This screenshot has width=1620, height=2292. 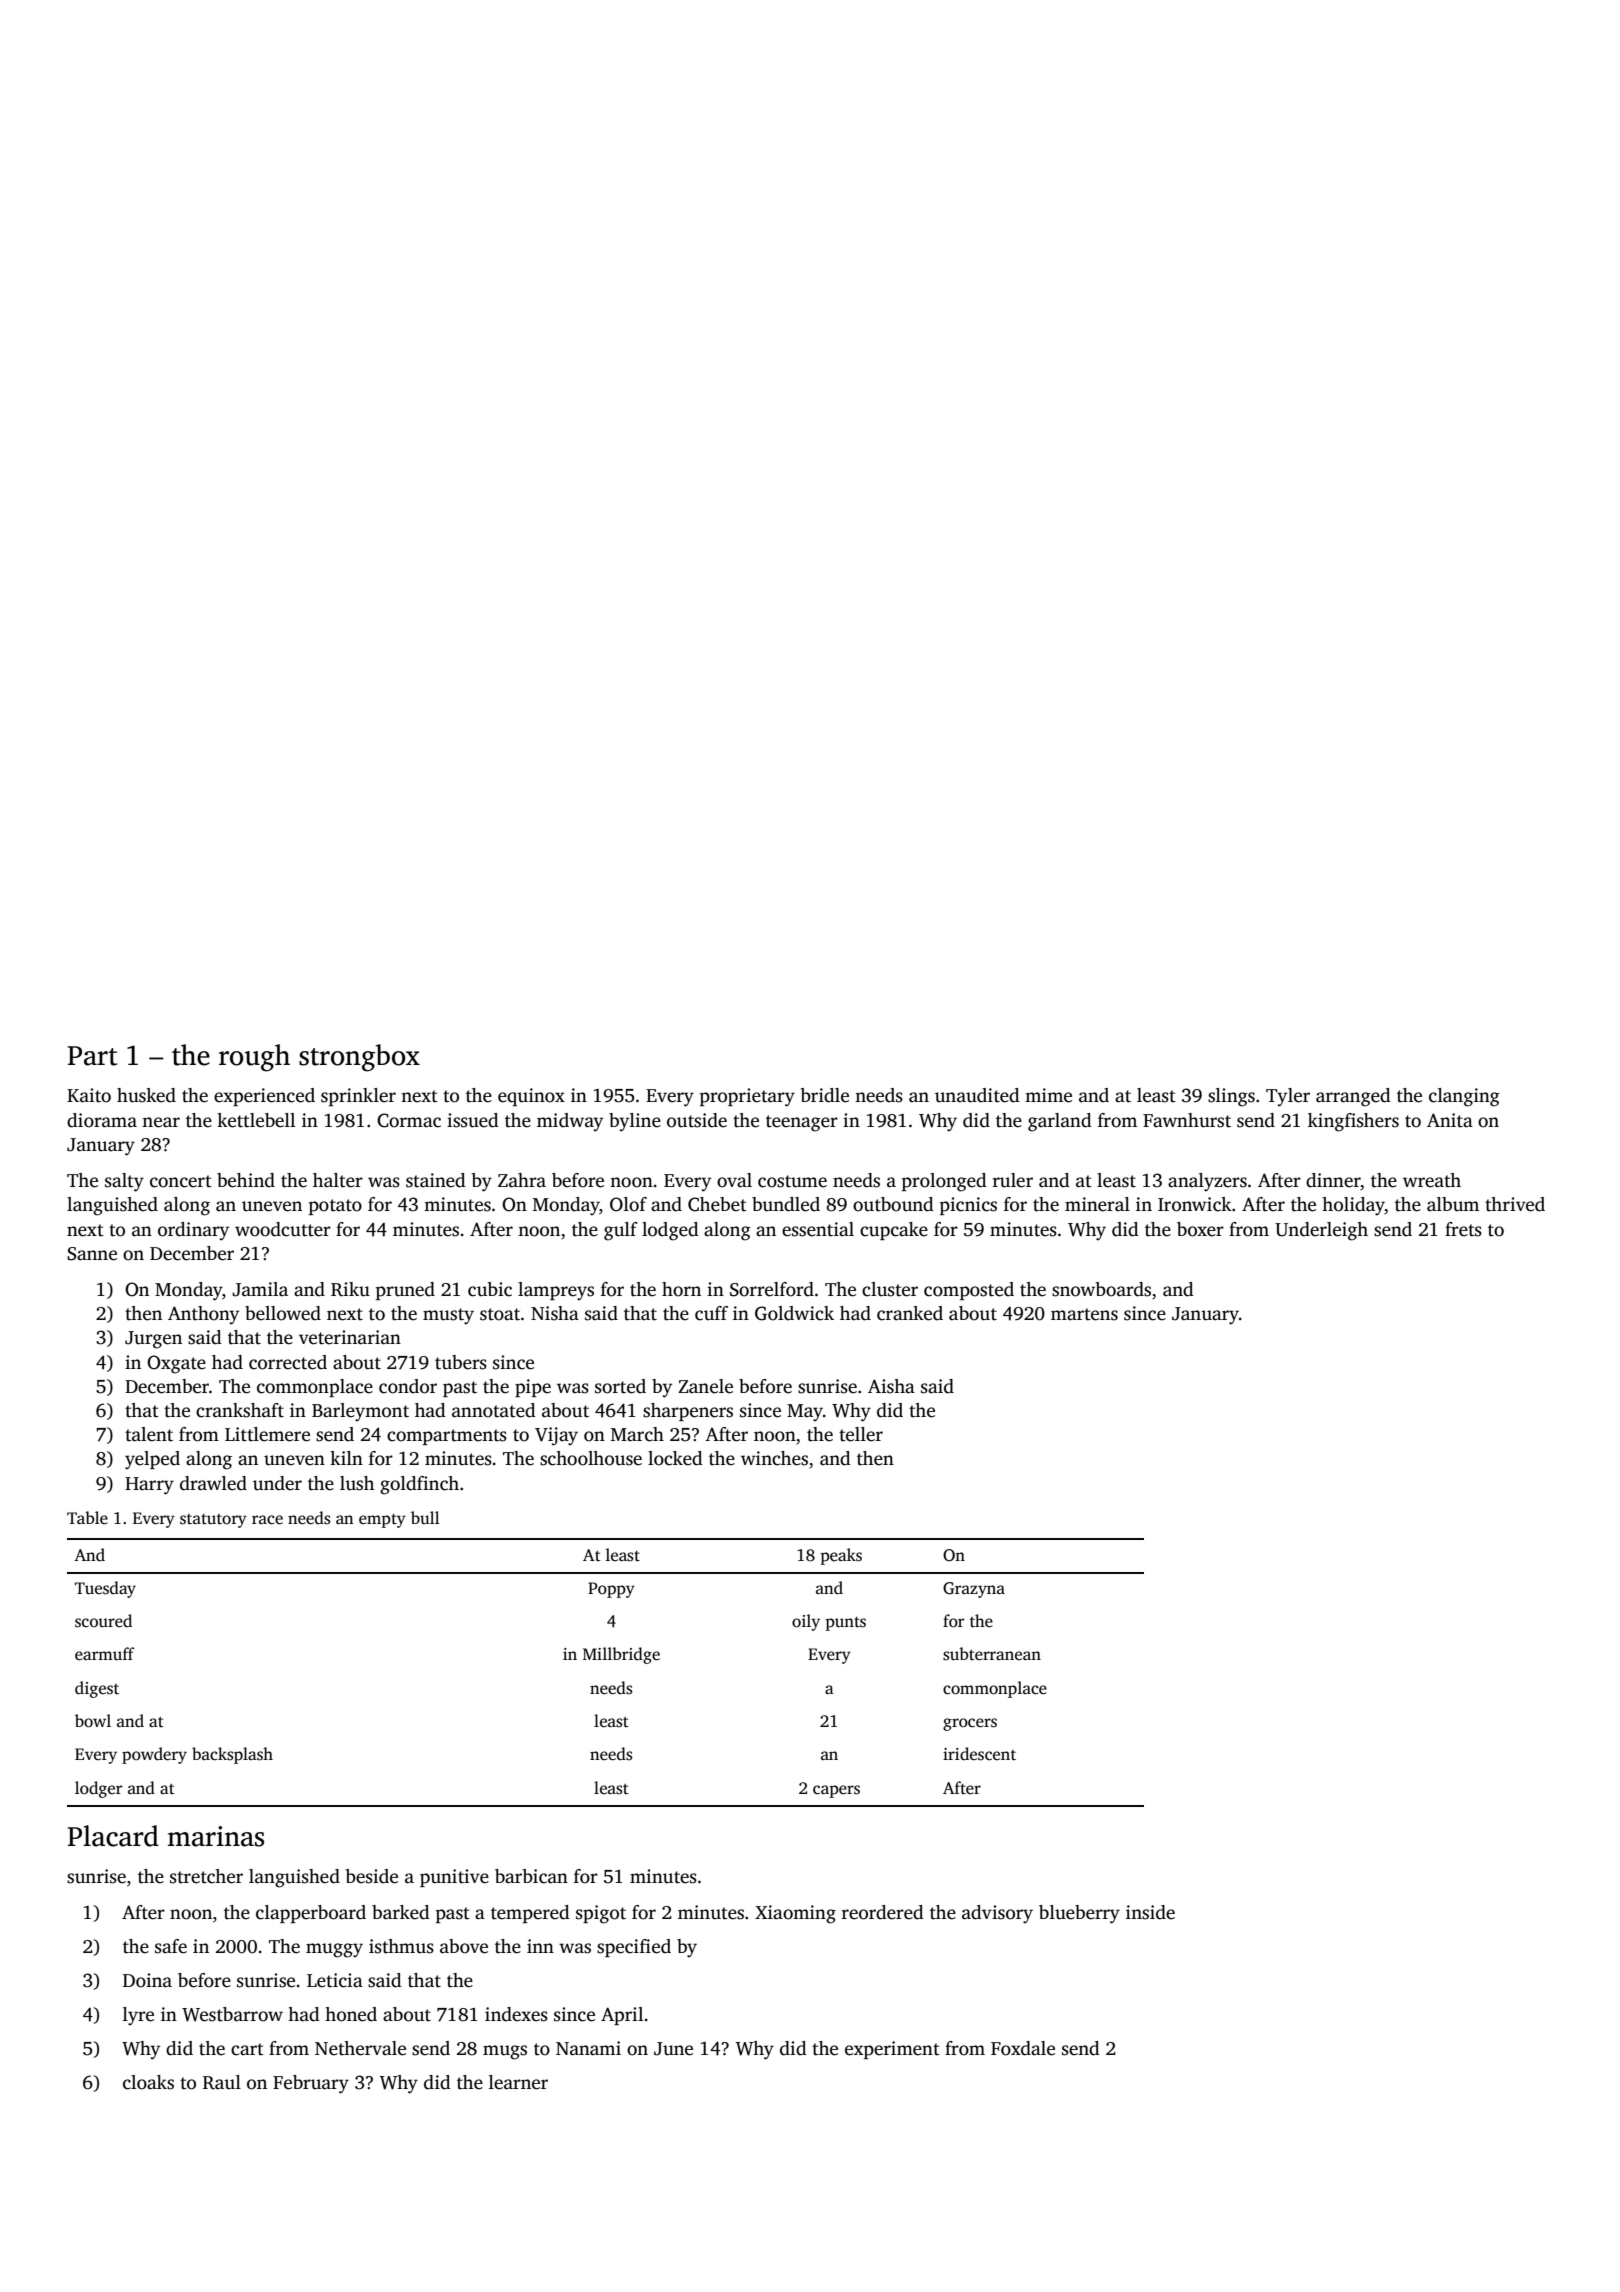 I want to click on beside, so click(x=372, y=1876).
